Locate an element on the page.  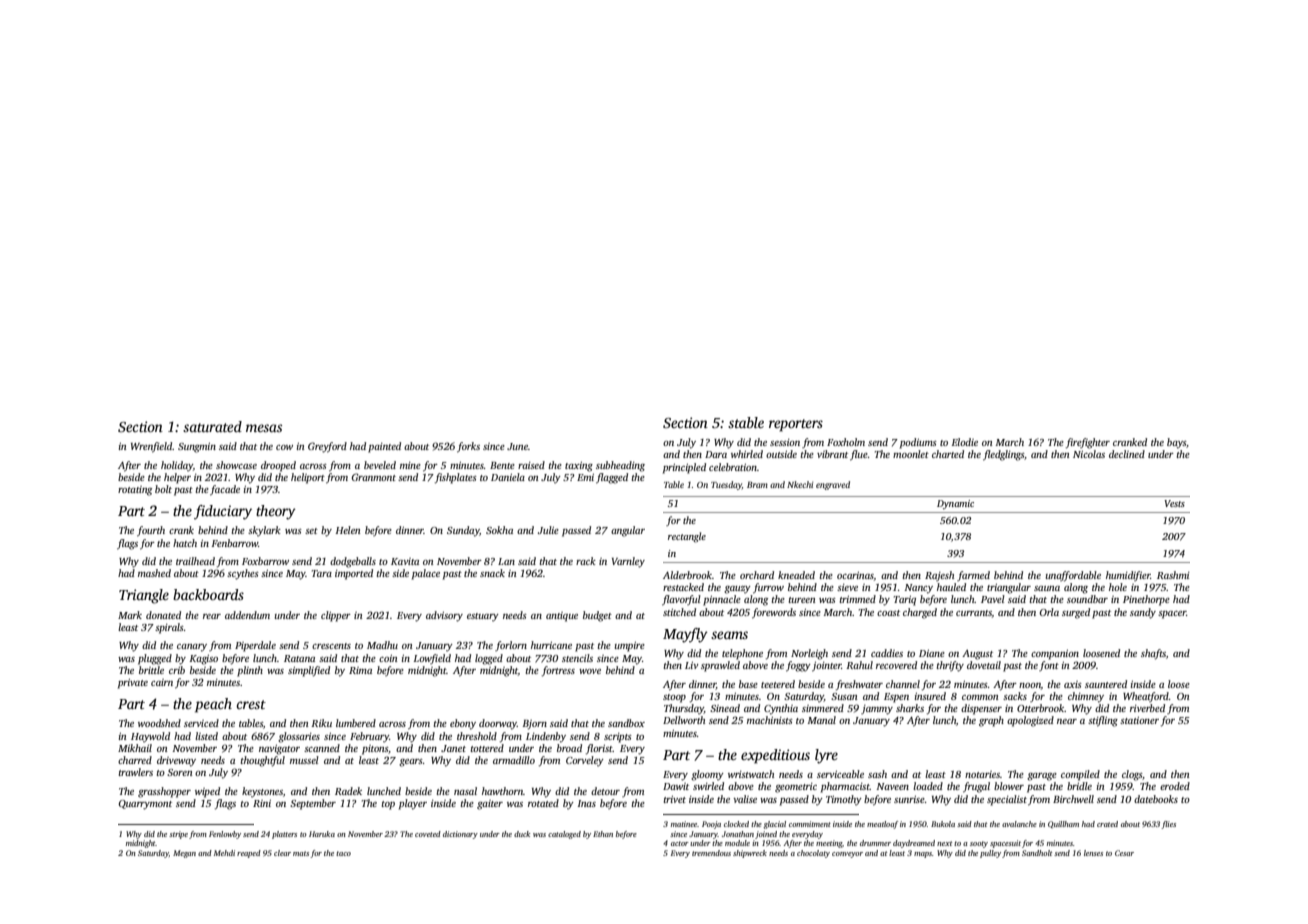
armadillo is located at coordinates (514, 760).
